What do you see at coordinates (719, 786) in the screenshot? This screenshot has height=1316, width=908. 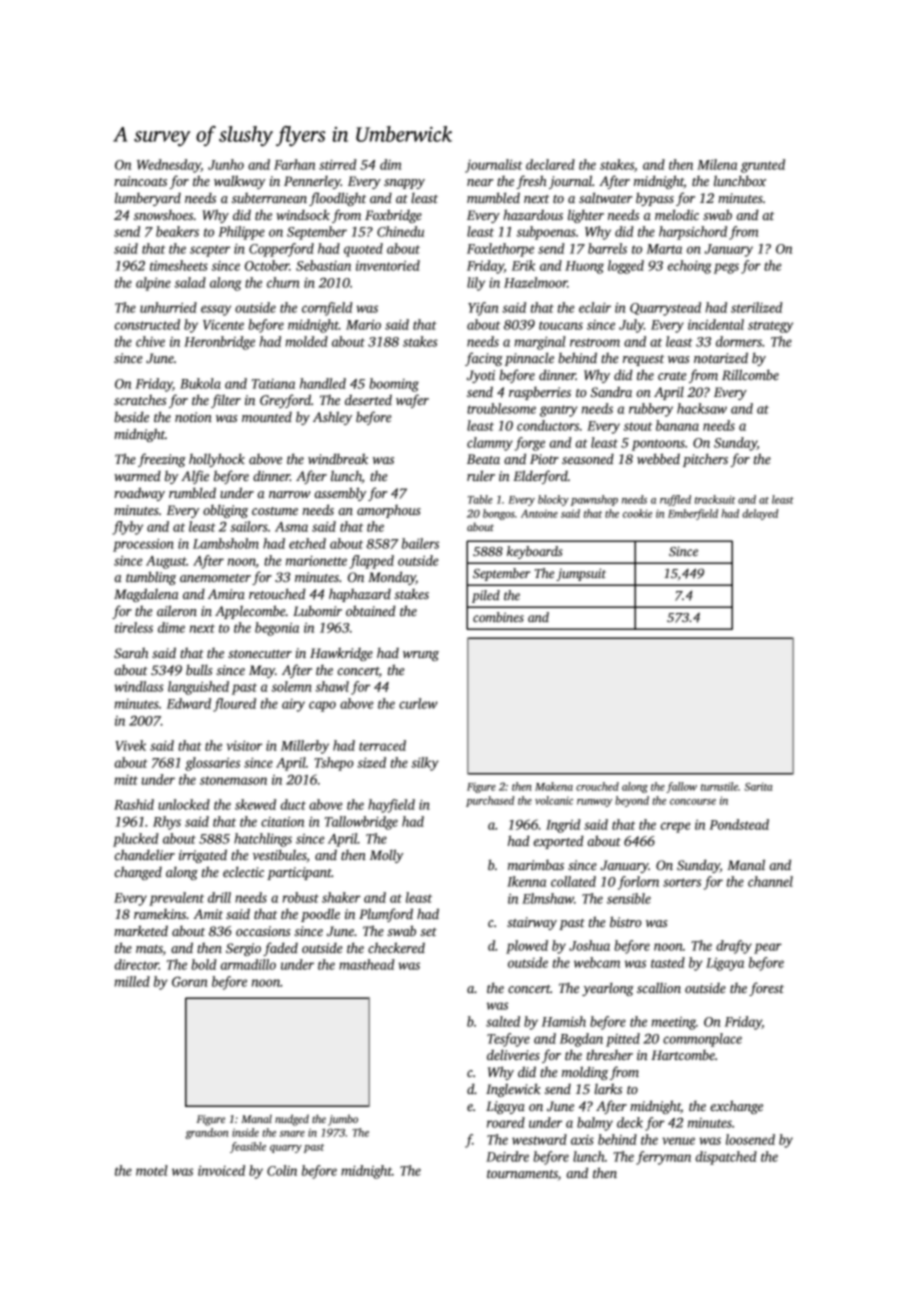 I see `turnstile` at bounding box center [719, 786].
